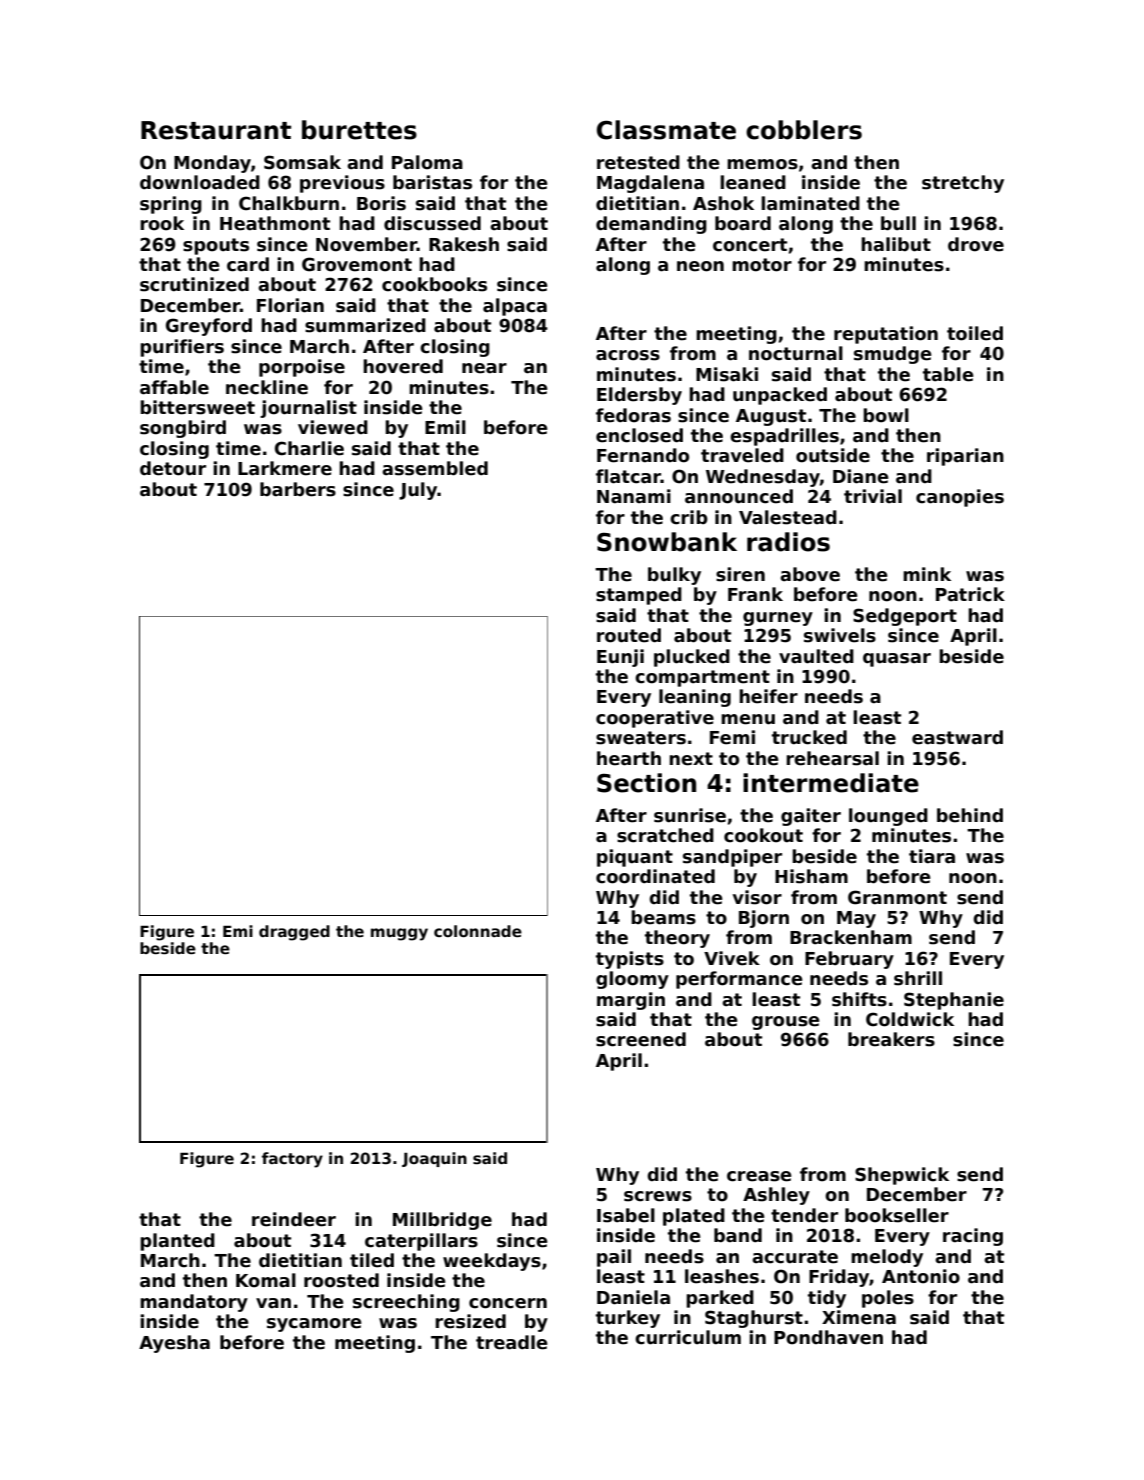  What do you see at coordinates (646, 783) in the page?
I see `Section` at bounding box center [646, 783].
